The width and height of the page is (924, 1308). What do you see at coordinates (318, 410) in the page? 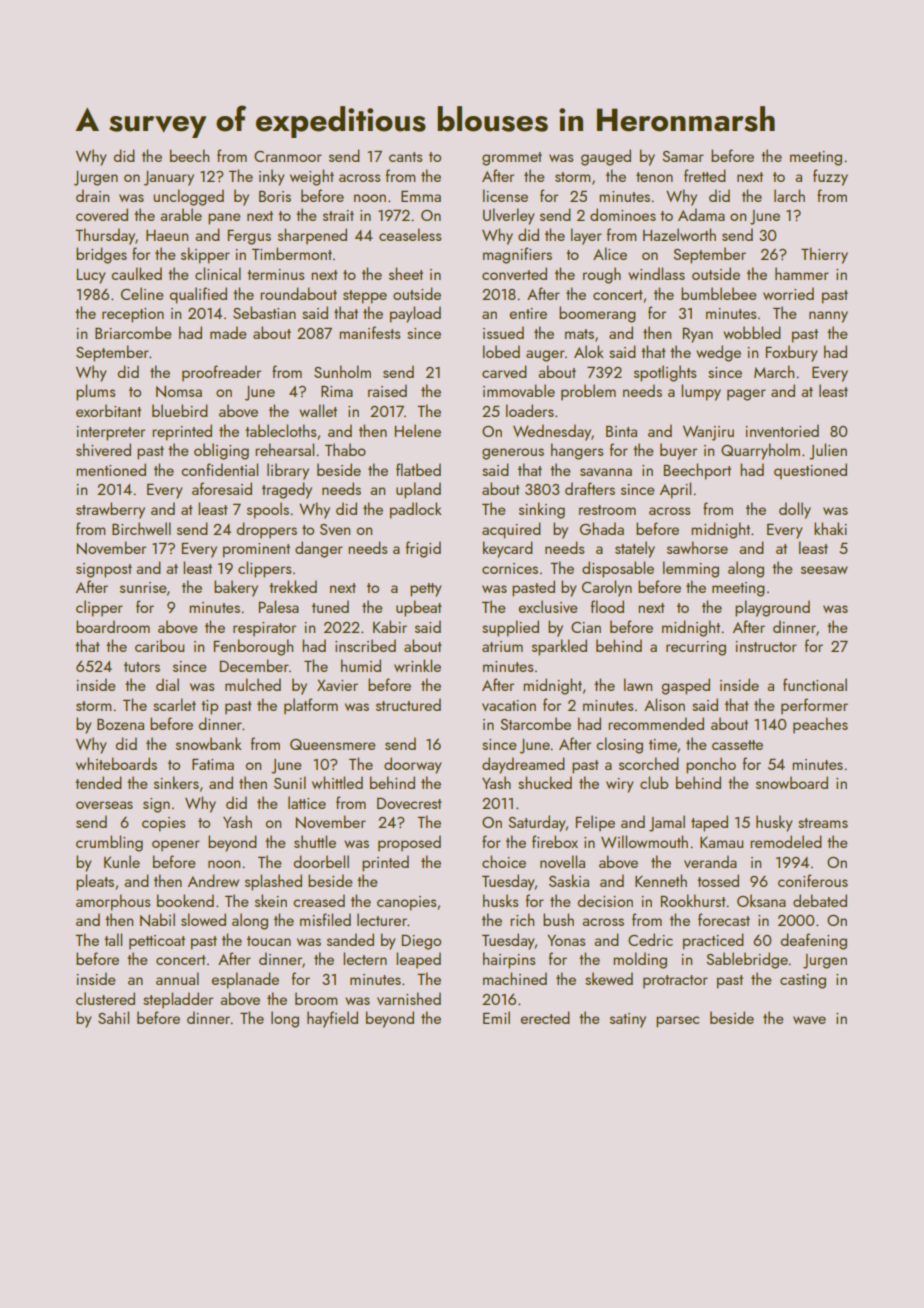
I see `wallet` at bounding box center [318, 410].
